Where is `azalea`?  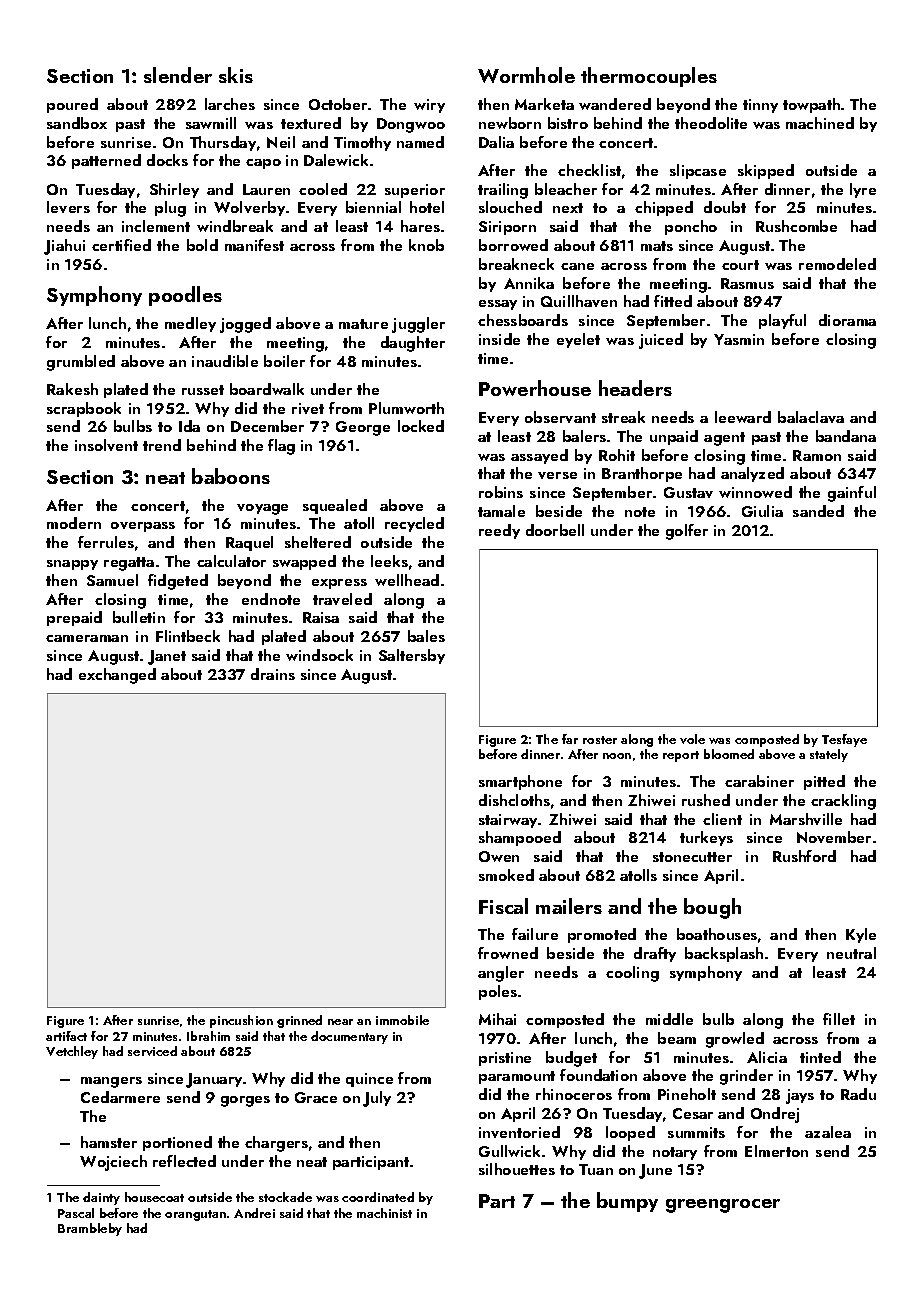
azalea is located at coordinates (828, 1132).
